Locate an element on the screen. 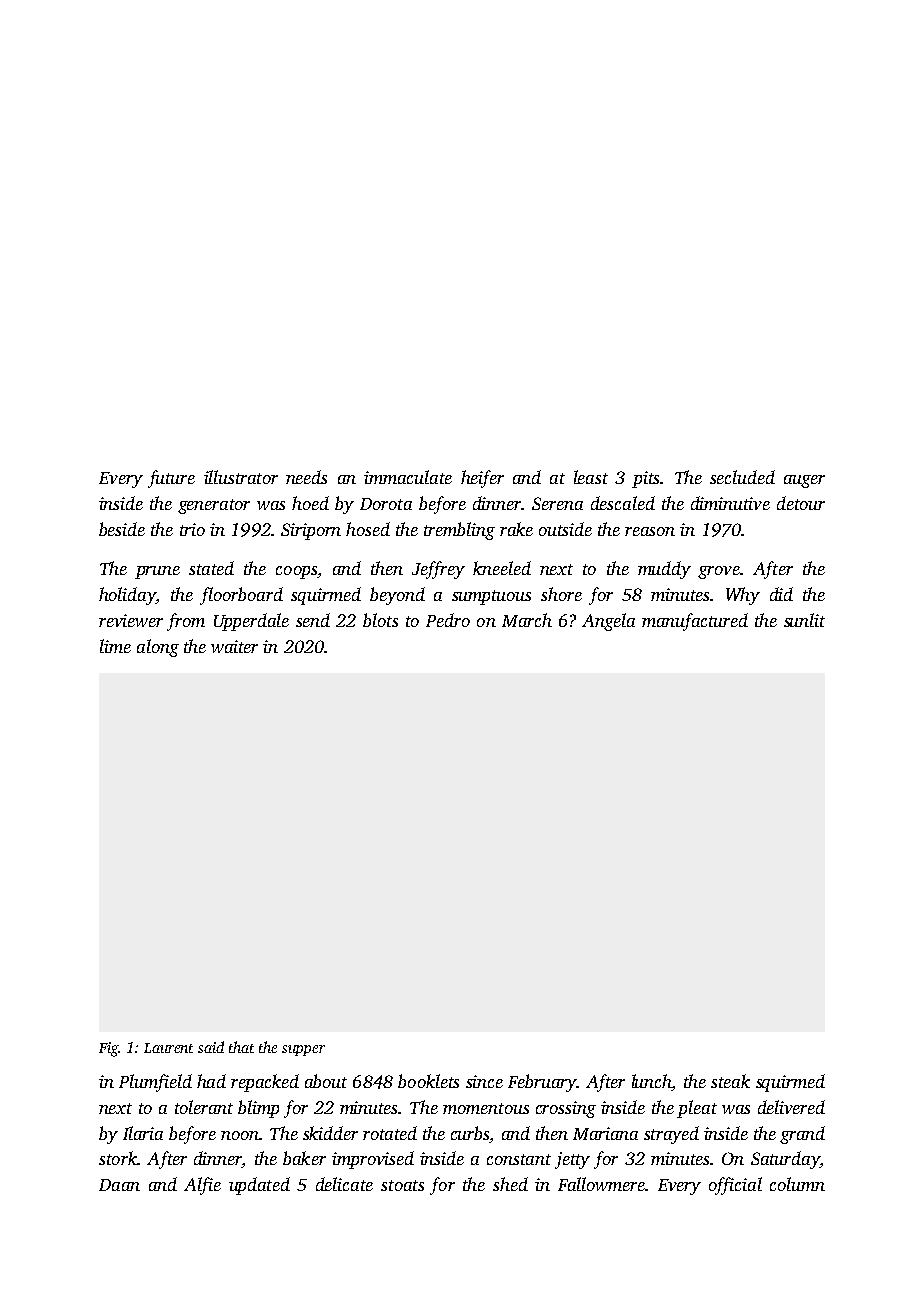 The image size is (924, 1308). heifer is located at coordinates (482, 479).
